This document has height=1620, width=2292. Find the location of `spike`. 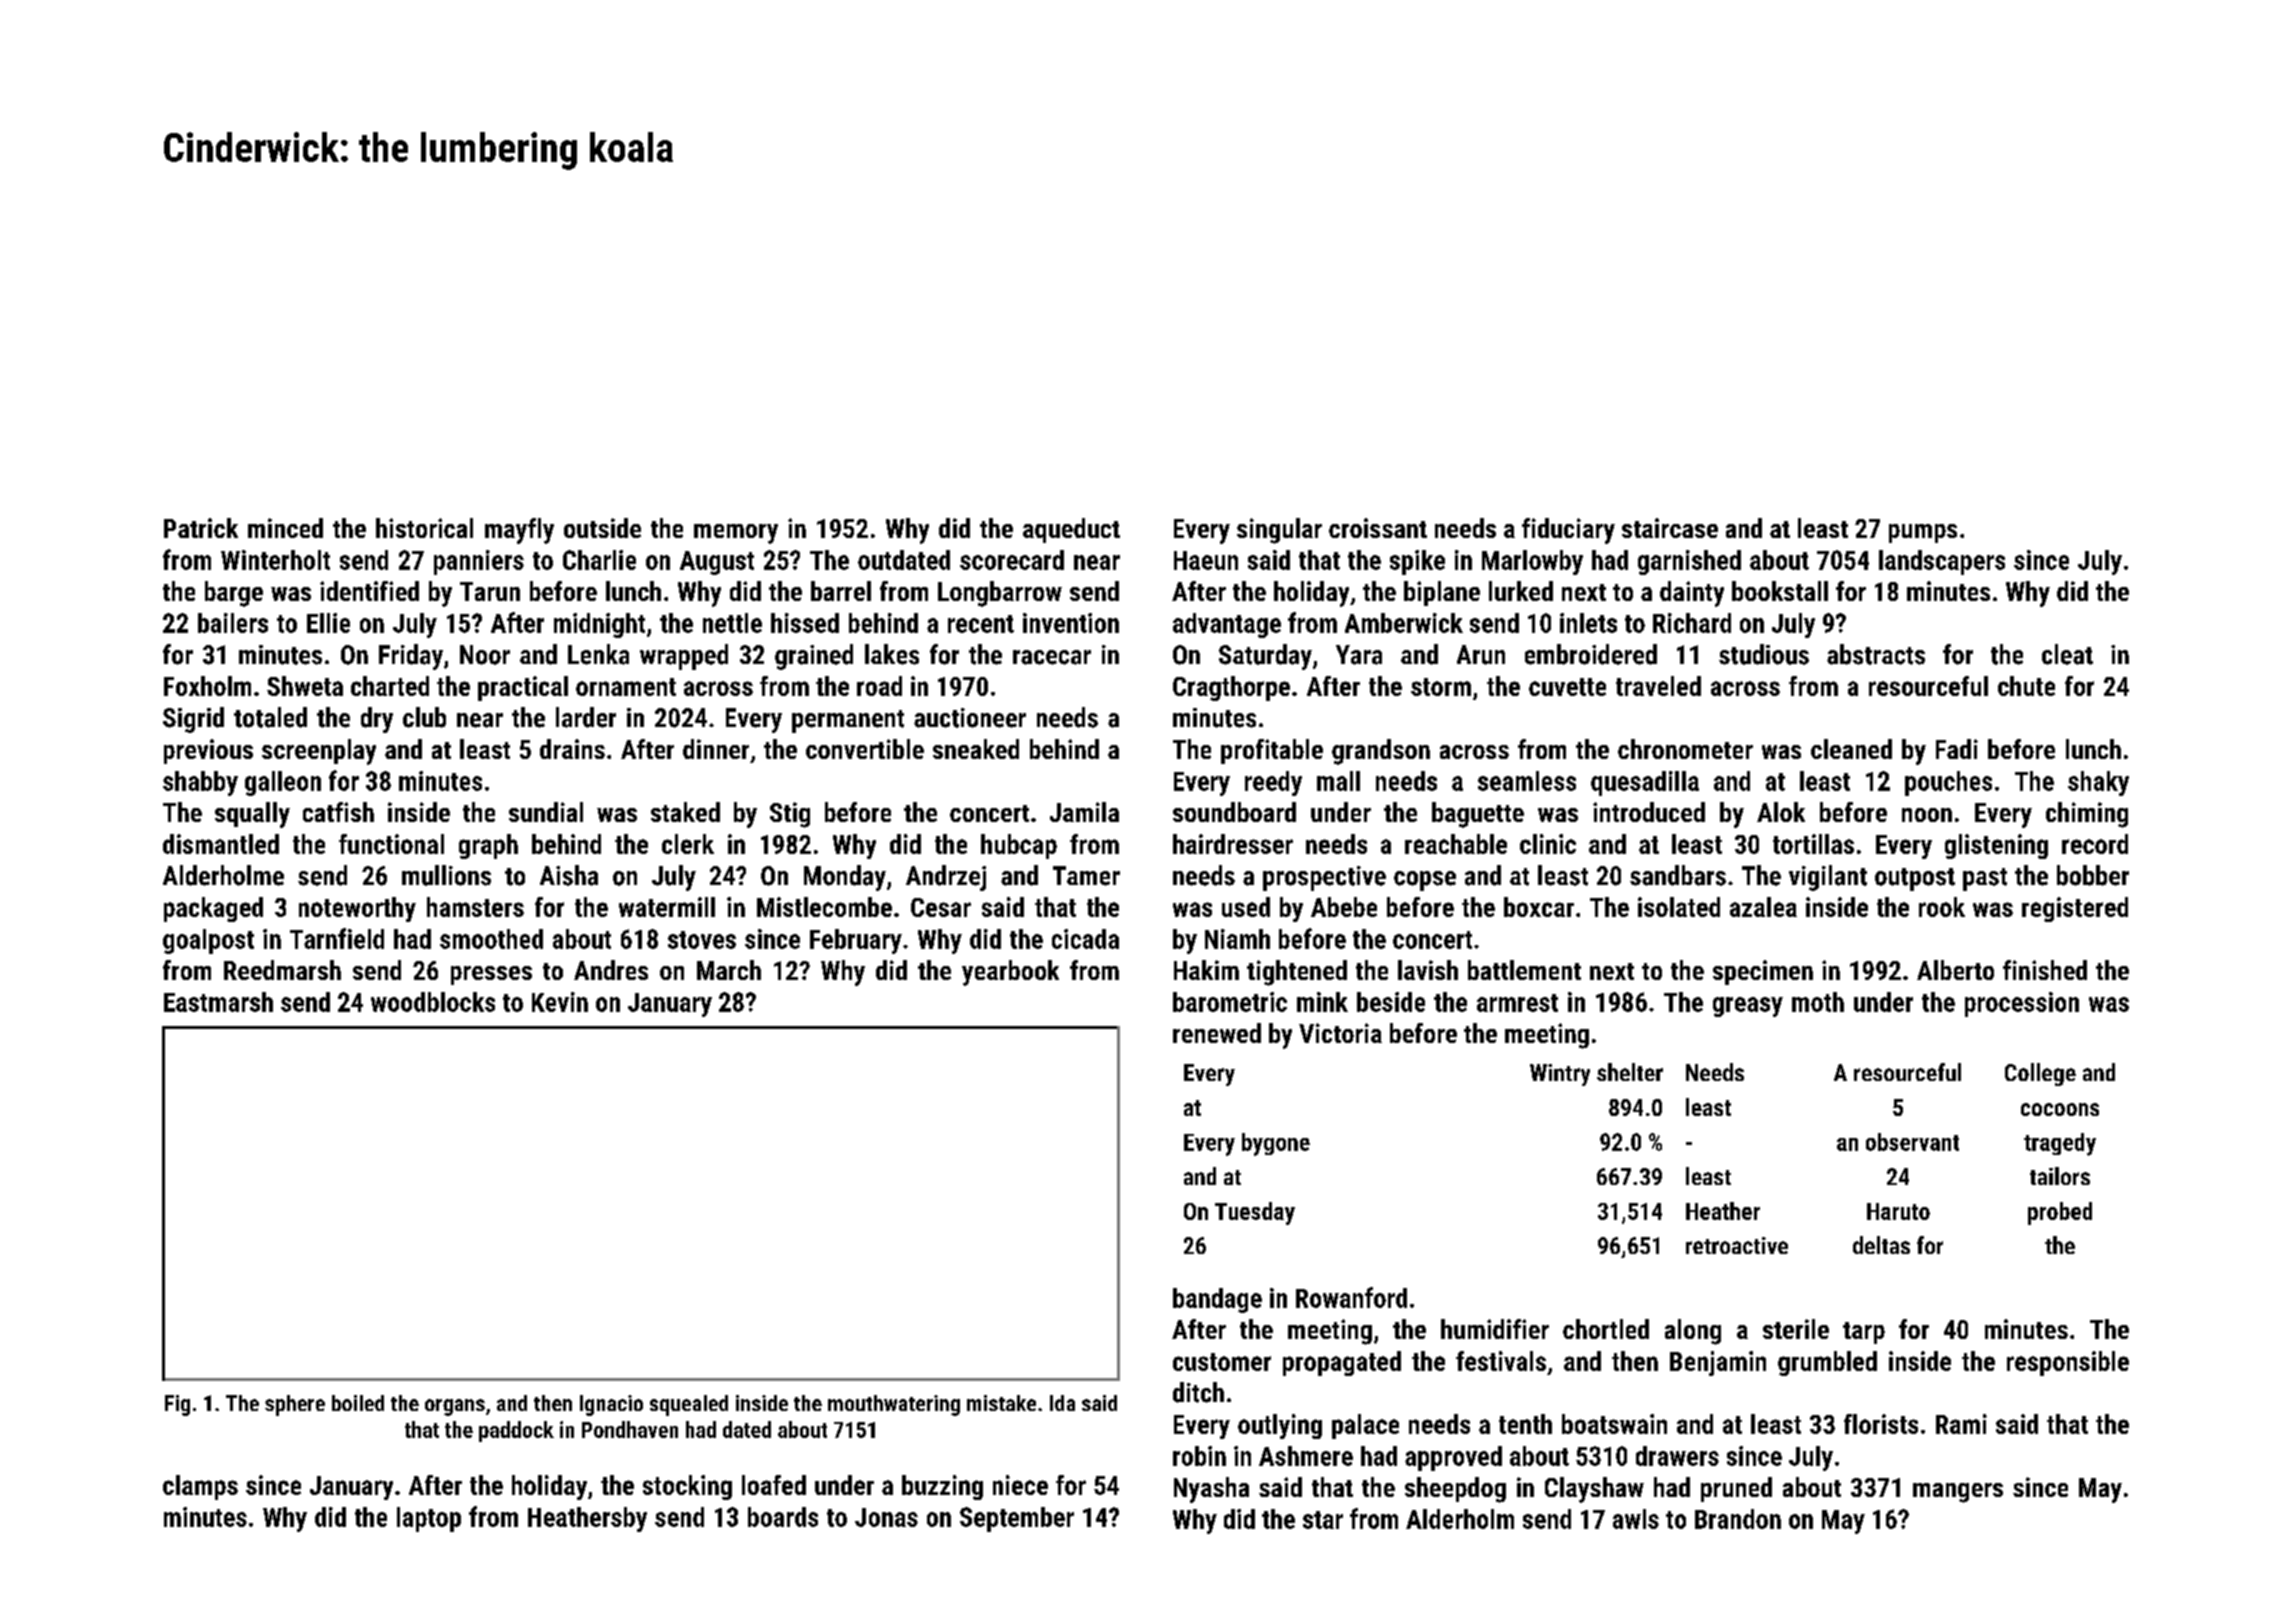

spike is located at coordinates (1417, 562).
